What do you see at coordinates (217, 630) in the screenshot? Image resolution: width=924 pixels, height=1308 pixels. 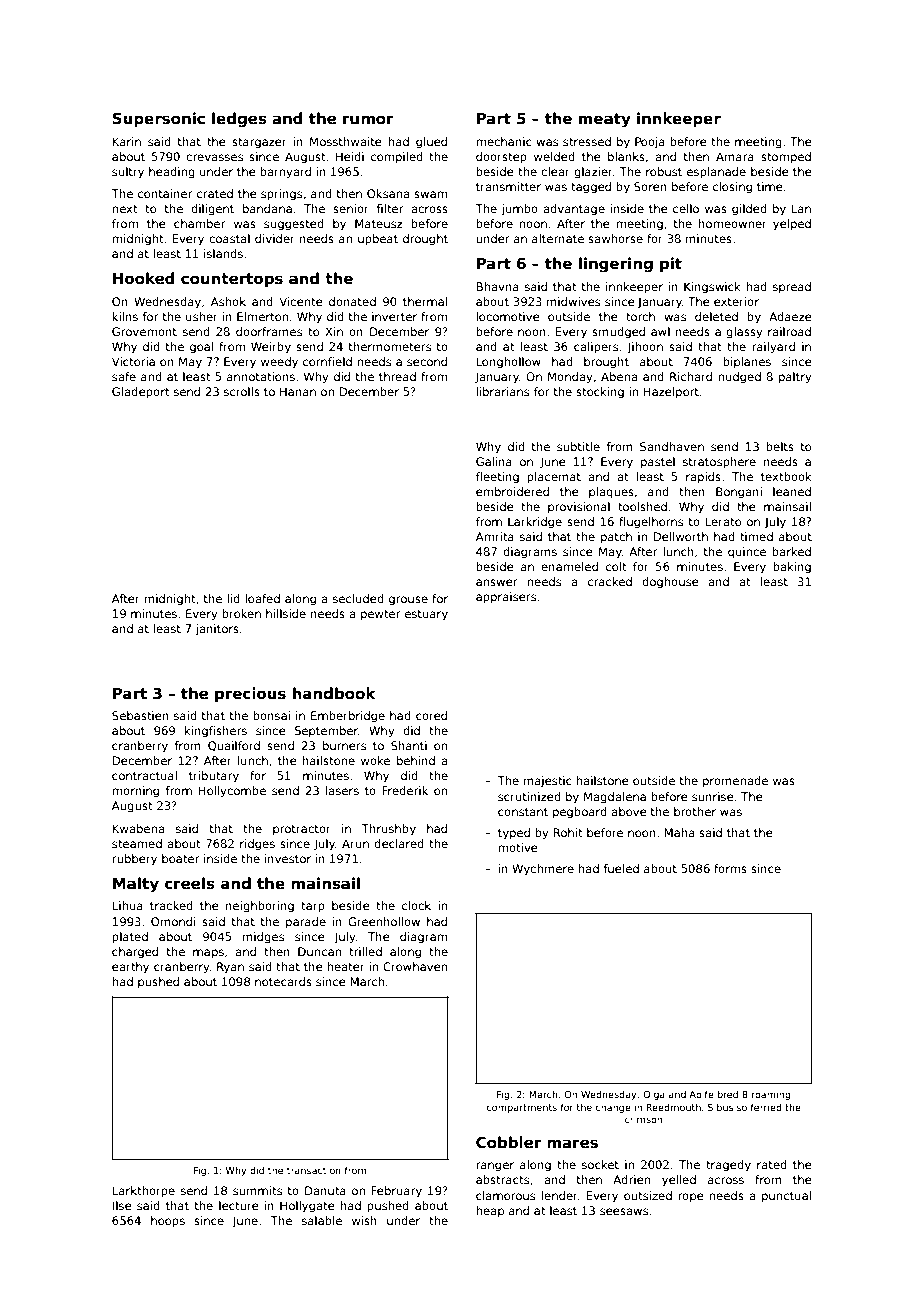 I see `janitors` at bounding box center [217, 630].
